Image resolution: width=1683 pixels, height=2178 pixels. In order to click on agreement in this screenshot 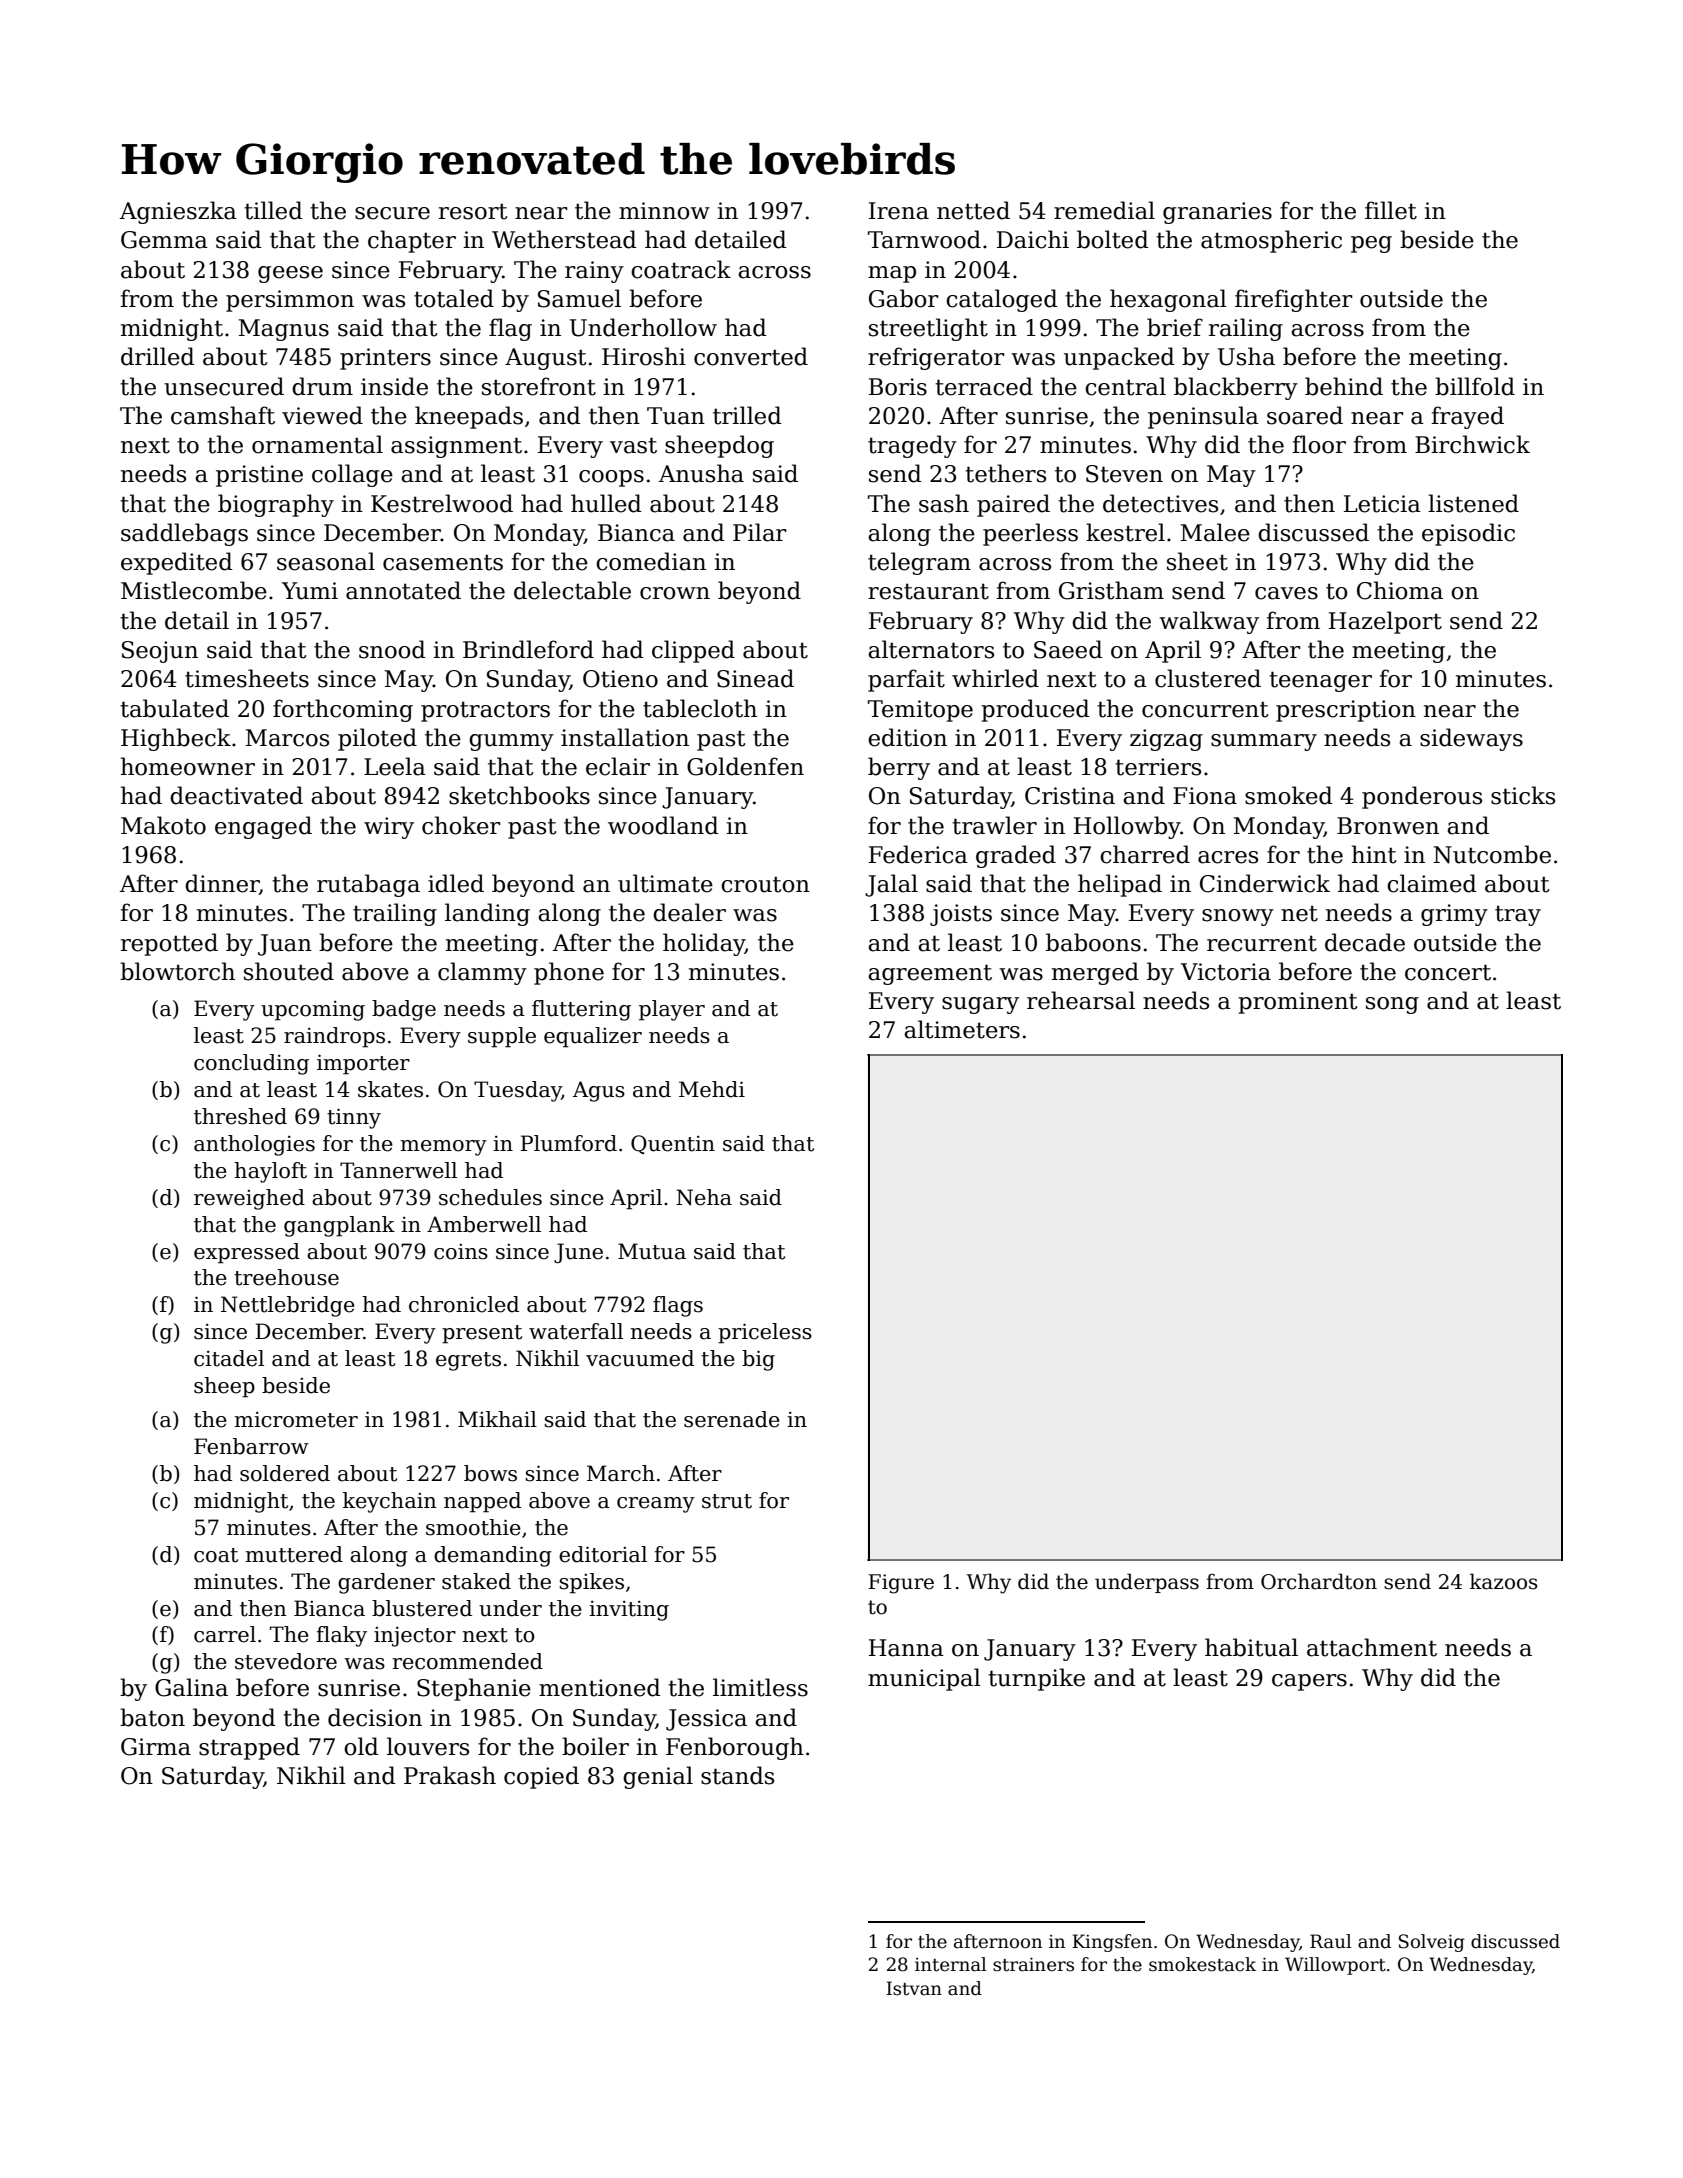, I will do `click(930, 974)`.
